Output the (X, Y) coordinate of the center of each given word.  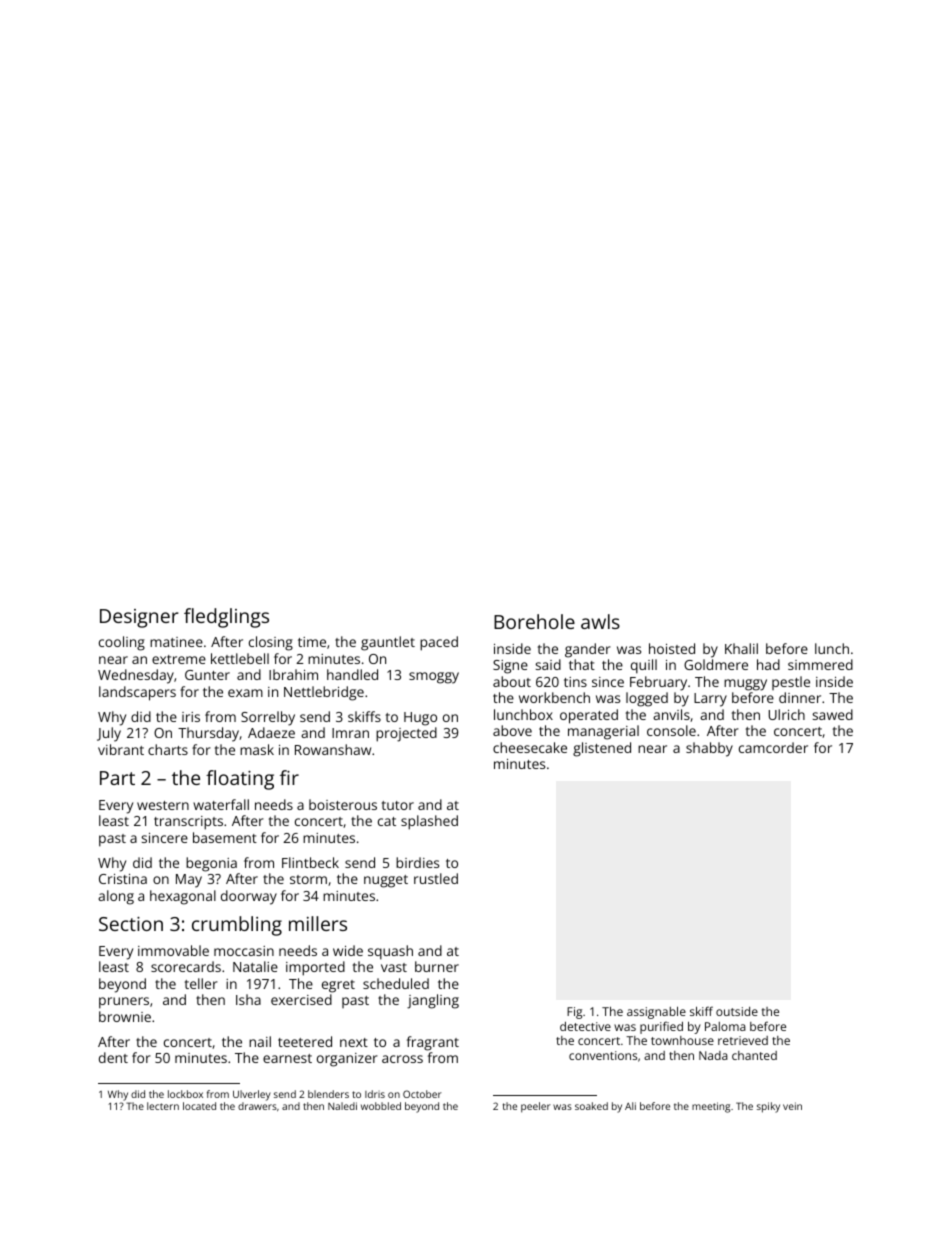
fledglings (226, 618)
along (116, 897)
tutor (398, 805)
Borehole (534, 621)
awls (600, 621)
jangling (433, 1001)
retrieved (743, 1040)
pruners (124, 1003)
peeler (536, 1107)
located (199, 1106)
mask (257, 749)
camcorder (773, 747)
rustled (436, 878)
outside (737, 1011)
